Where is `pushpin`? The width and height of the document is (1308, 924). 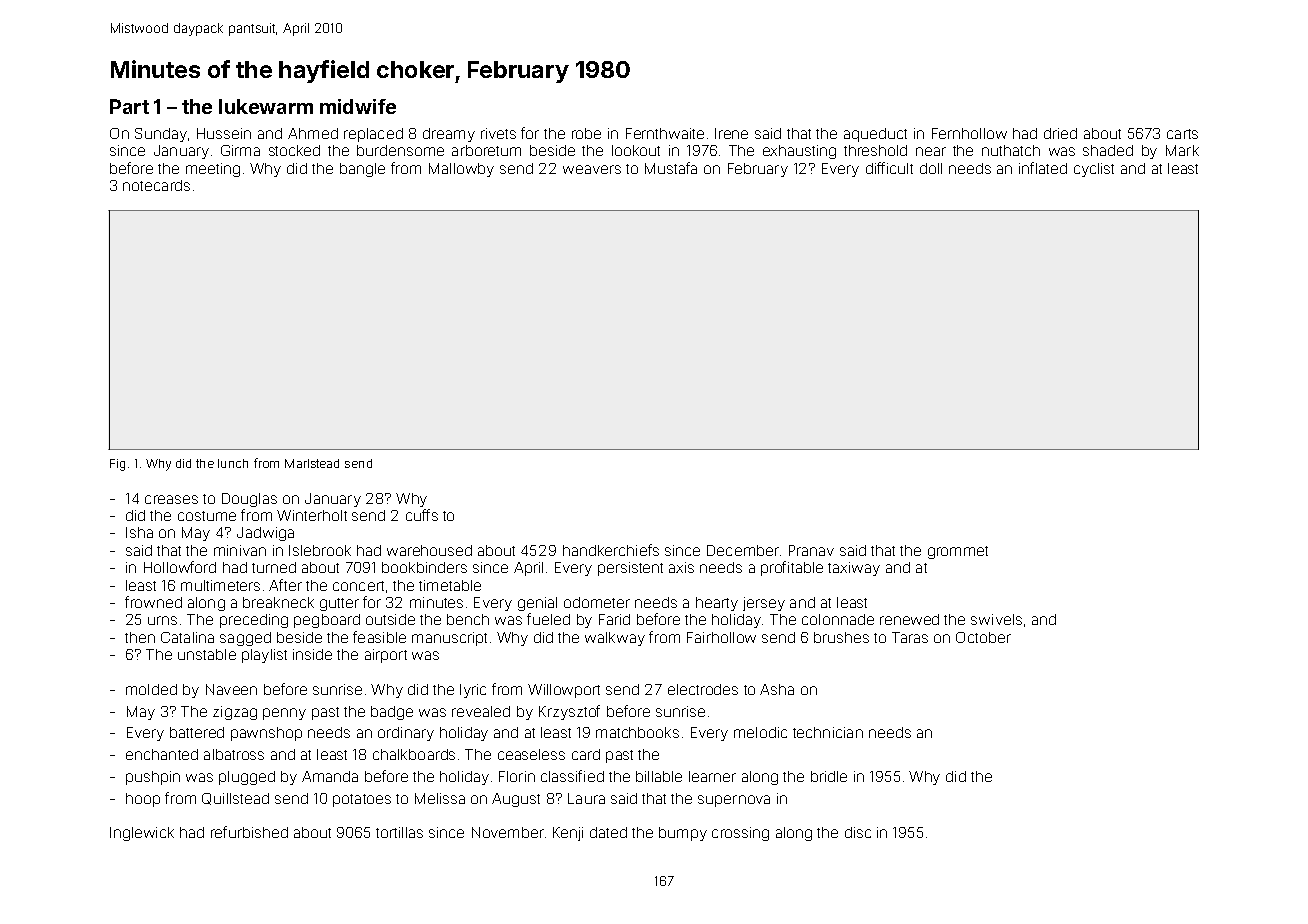
pushpin is located at coordinates (153, 778).
